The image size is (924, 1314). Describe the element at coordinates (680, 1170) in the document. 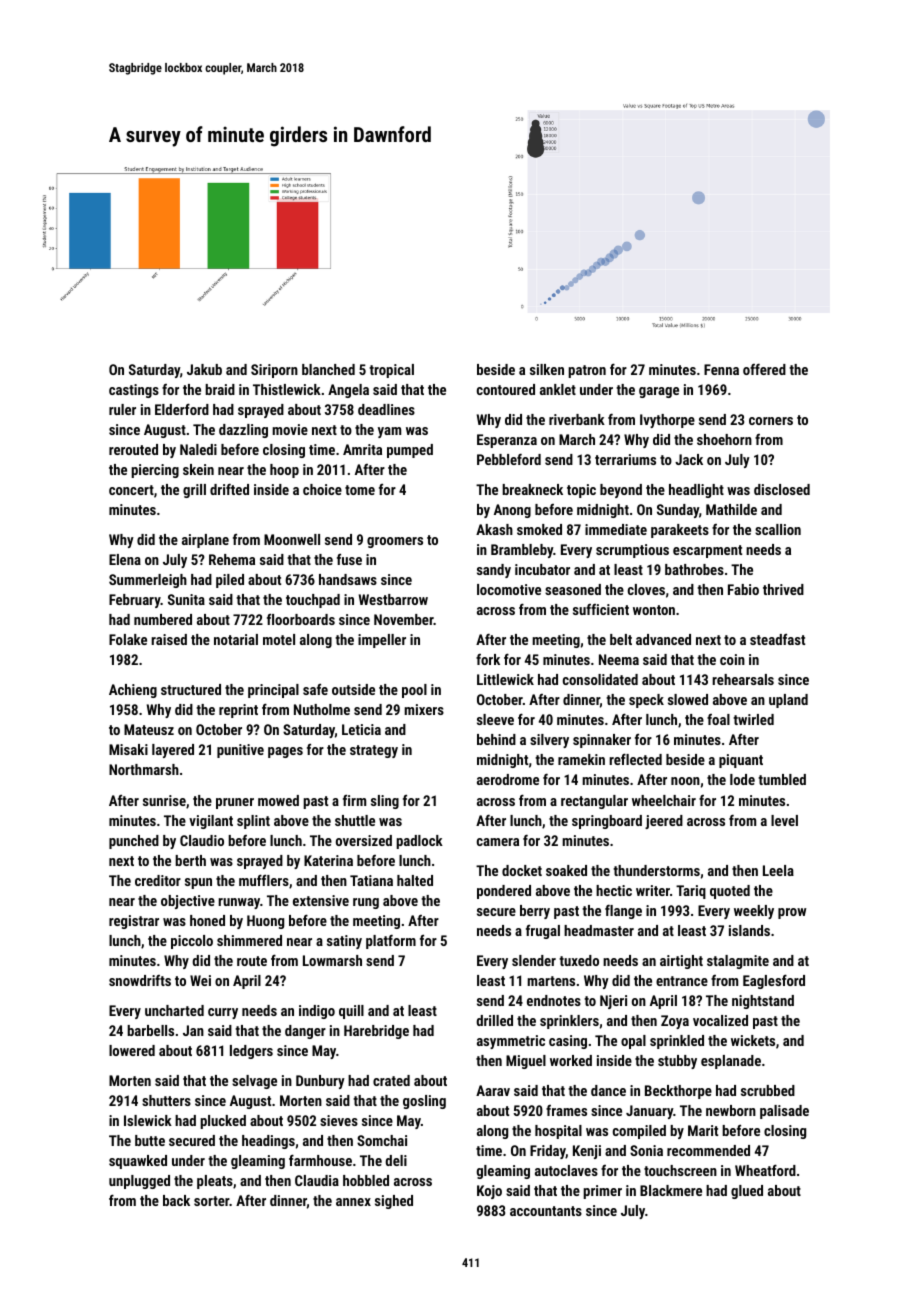

I see `touchscreen` at that location.
